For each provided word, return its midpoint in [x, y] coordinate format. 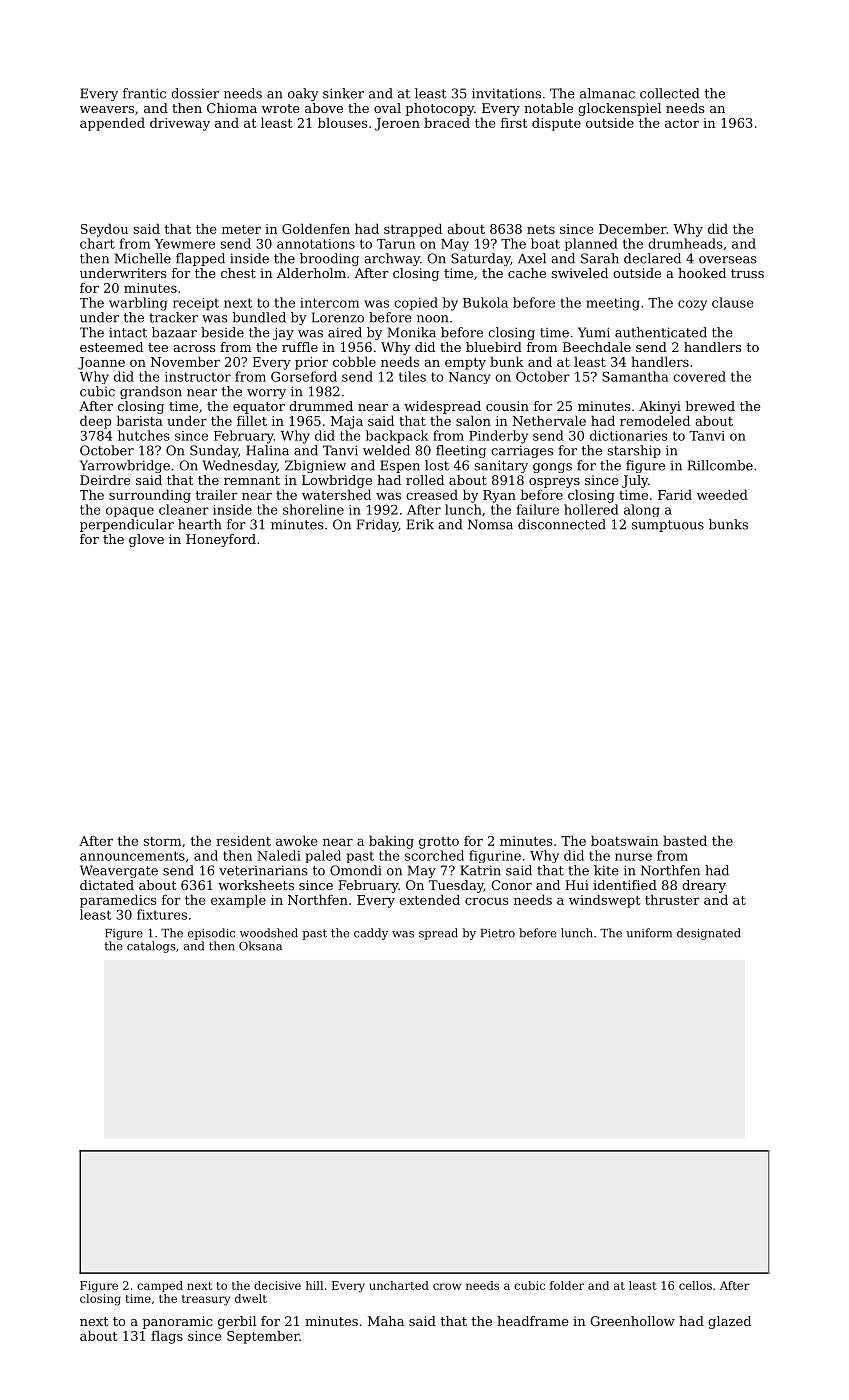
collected [669, 93]
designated [709, 934]
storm [162, 841]
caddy [371, 934]
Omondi [356, 870]
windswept [605, 901]
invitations [506, 93]
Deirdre [105, 480]
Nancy [469, 378]
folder [567, 1285]
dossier [195, 93]
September [263, 1337]
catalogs [151, 947]
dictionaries [629, 435]
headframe [532, 1321]
